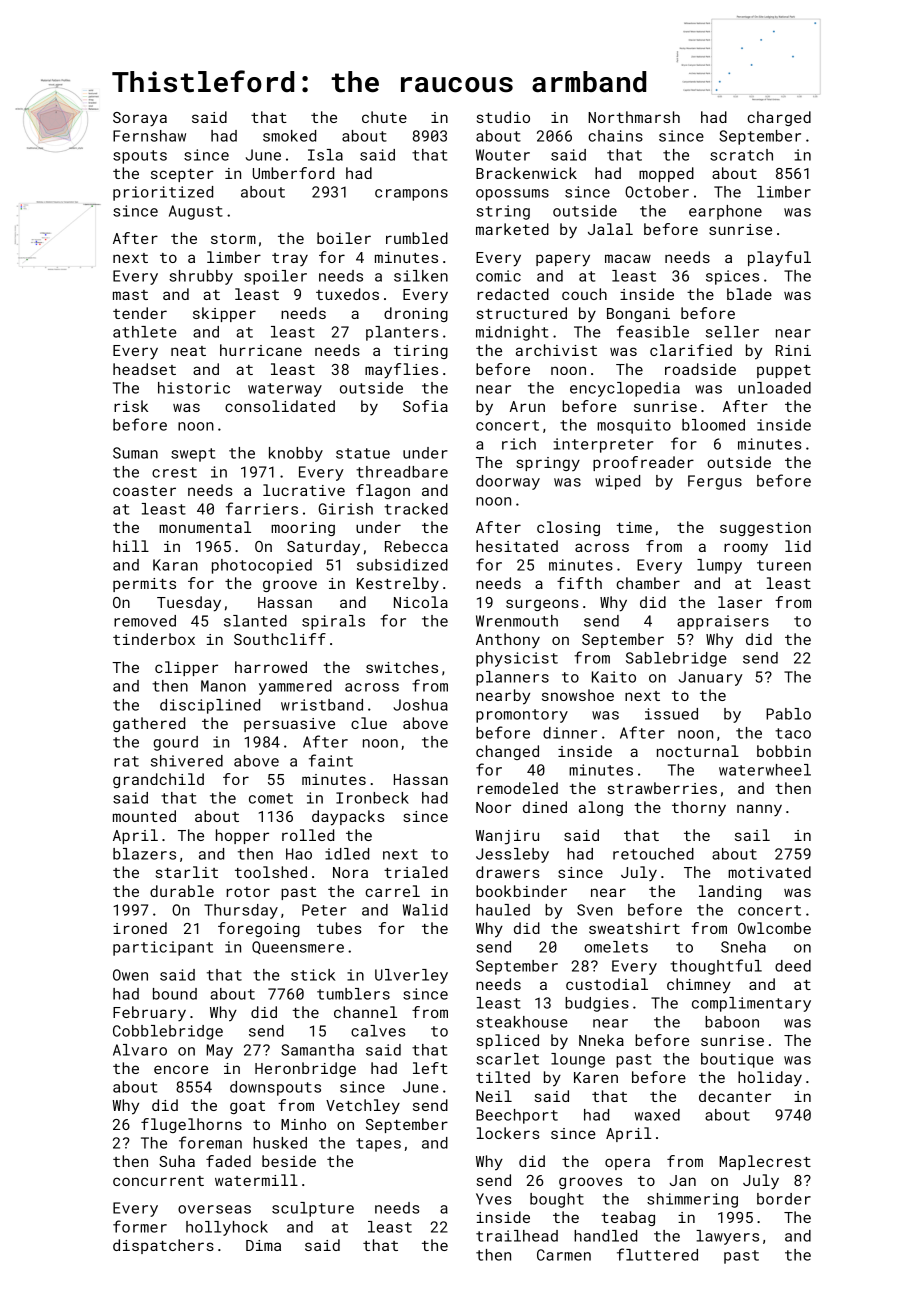 This page has width=924, height=1308. What do you see at coordinates (271, 798) in the page?
I see `comet` at bounding box center [271, 798].
